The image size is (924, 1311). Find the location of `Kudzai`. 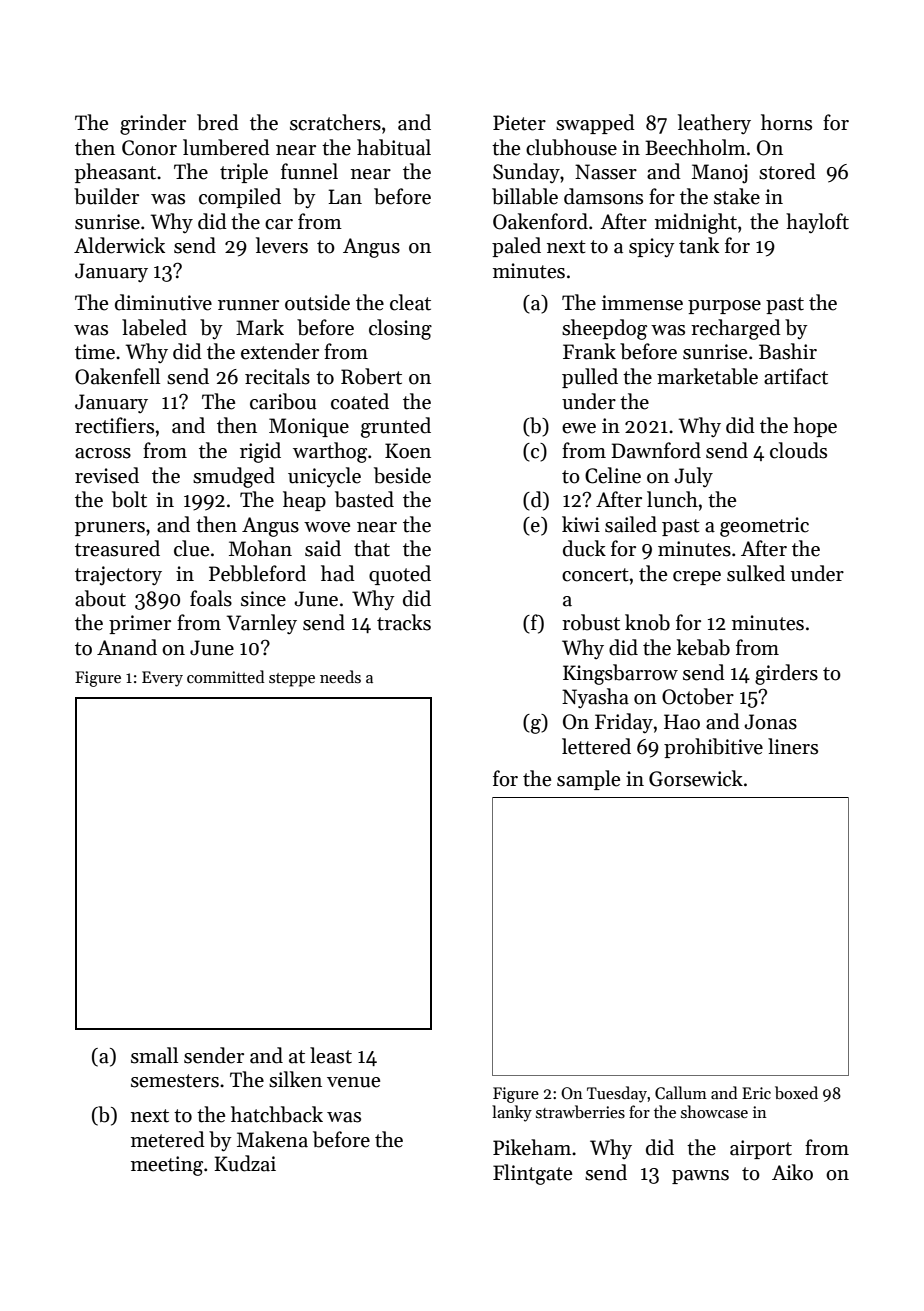

Kudzai is located at coordinates (245, 1163).
